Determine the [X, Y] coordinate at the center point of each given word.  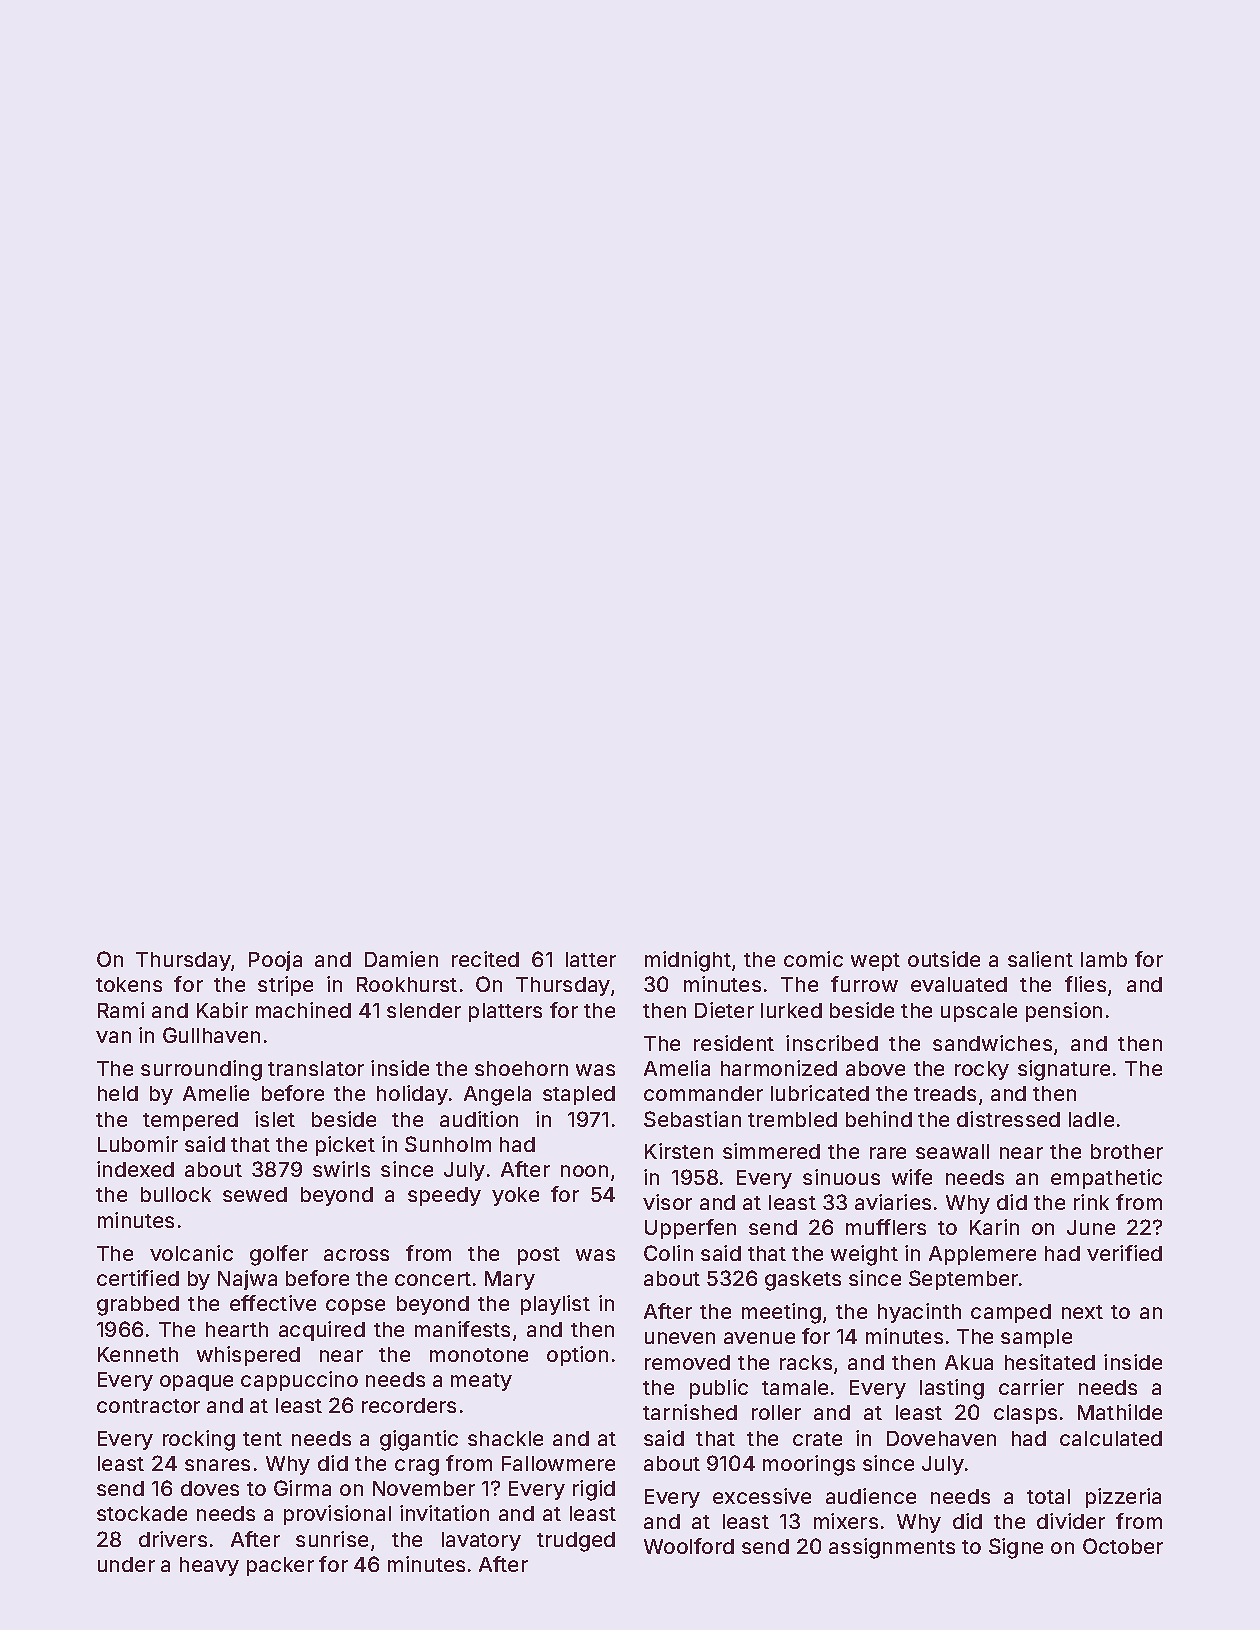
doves [210, 1488]
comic [813, 959]
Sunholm [448, 1144]
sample [1036, 1338]
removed [687, 1362]
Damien [401, 959]
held [118, 1093]
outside [944, 959]
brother [1127, 1151]
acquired [322, 1331]
